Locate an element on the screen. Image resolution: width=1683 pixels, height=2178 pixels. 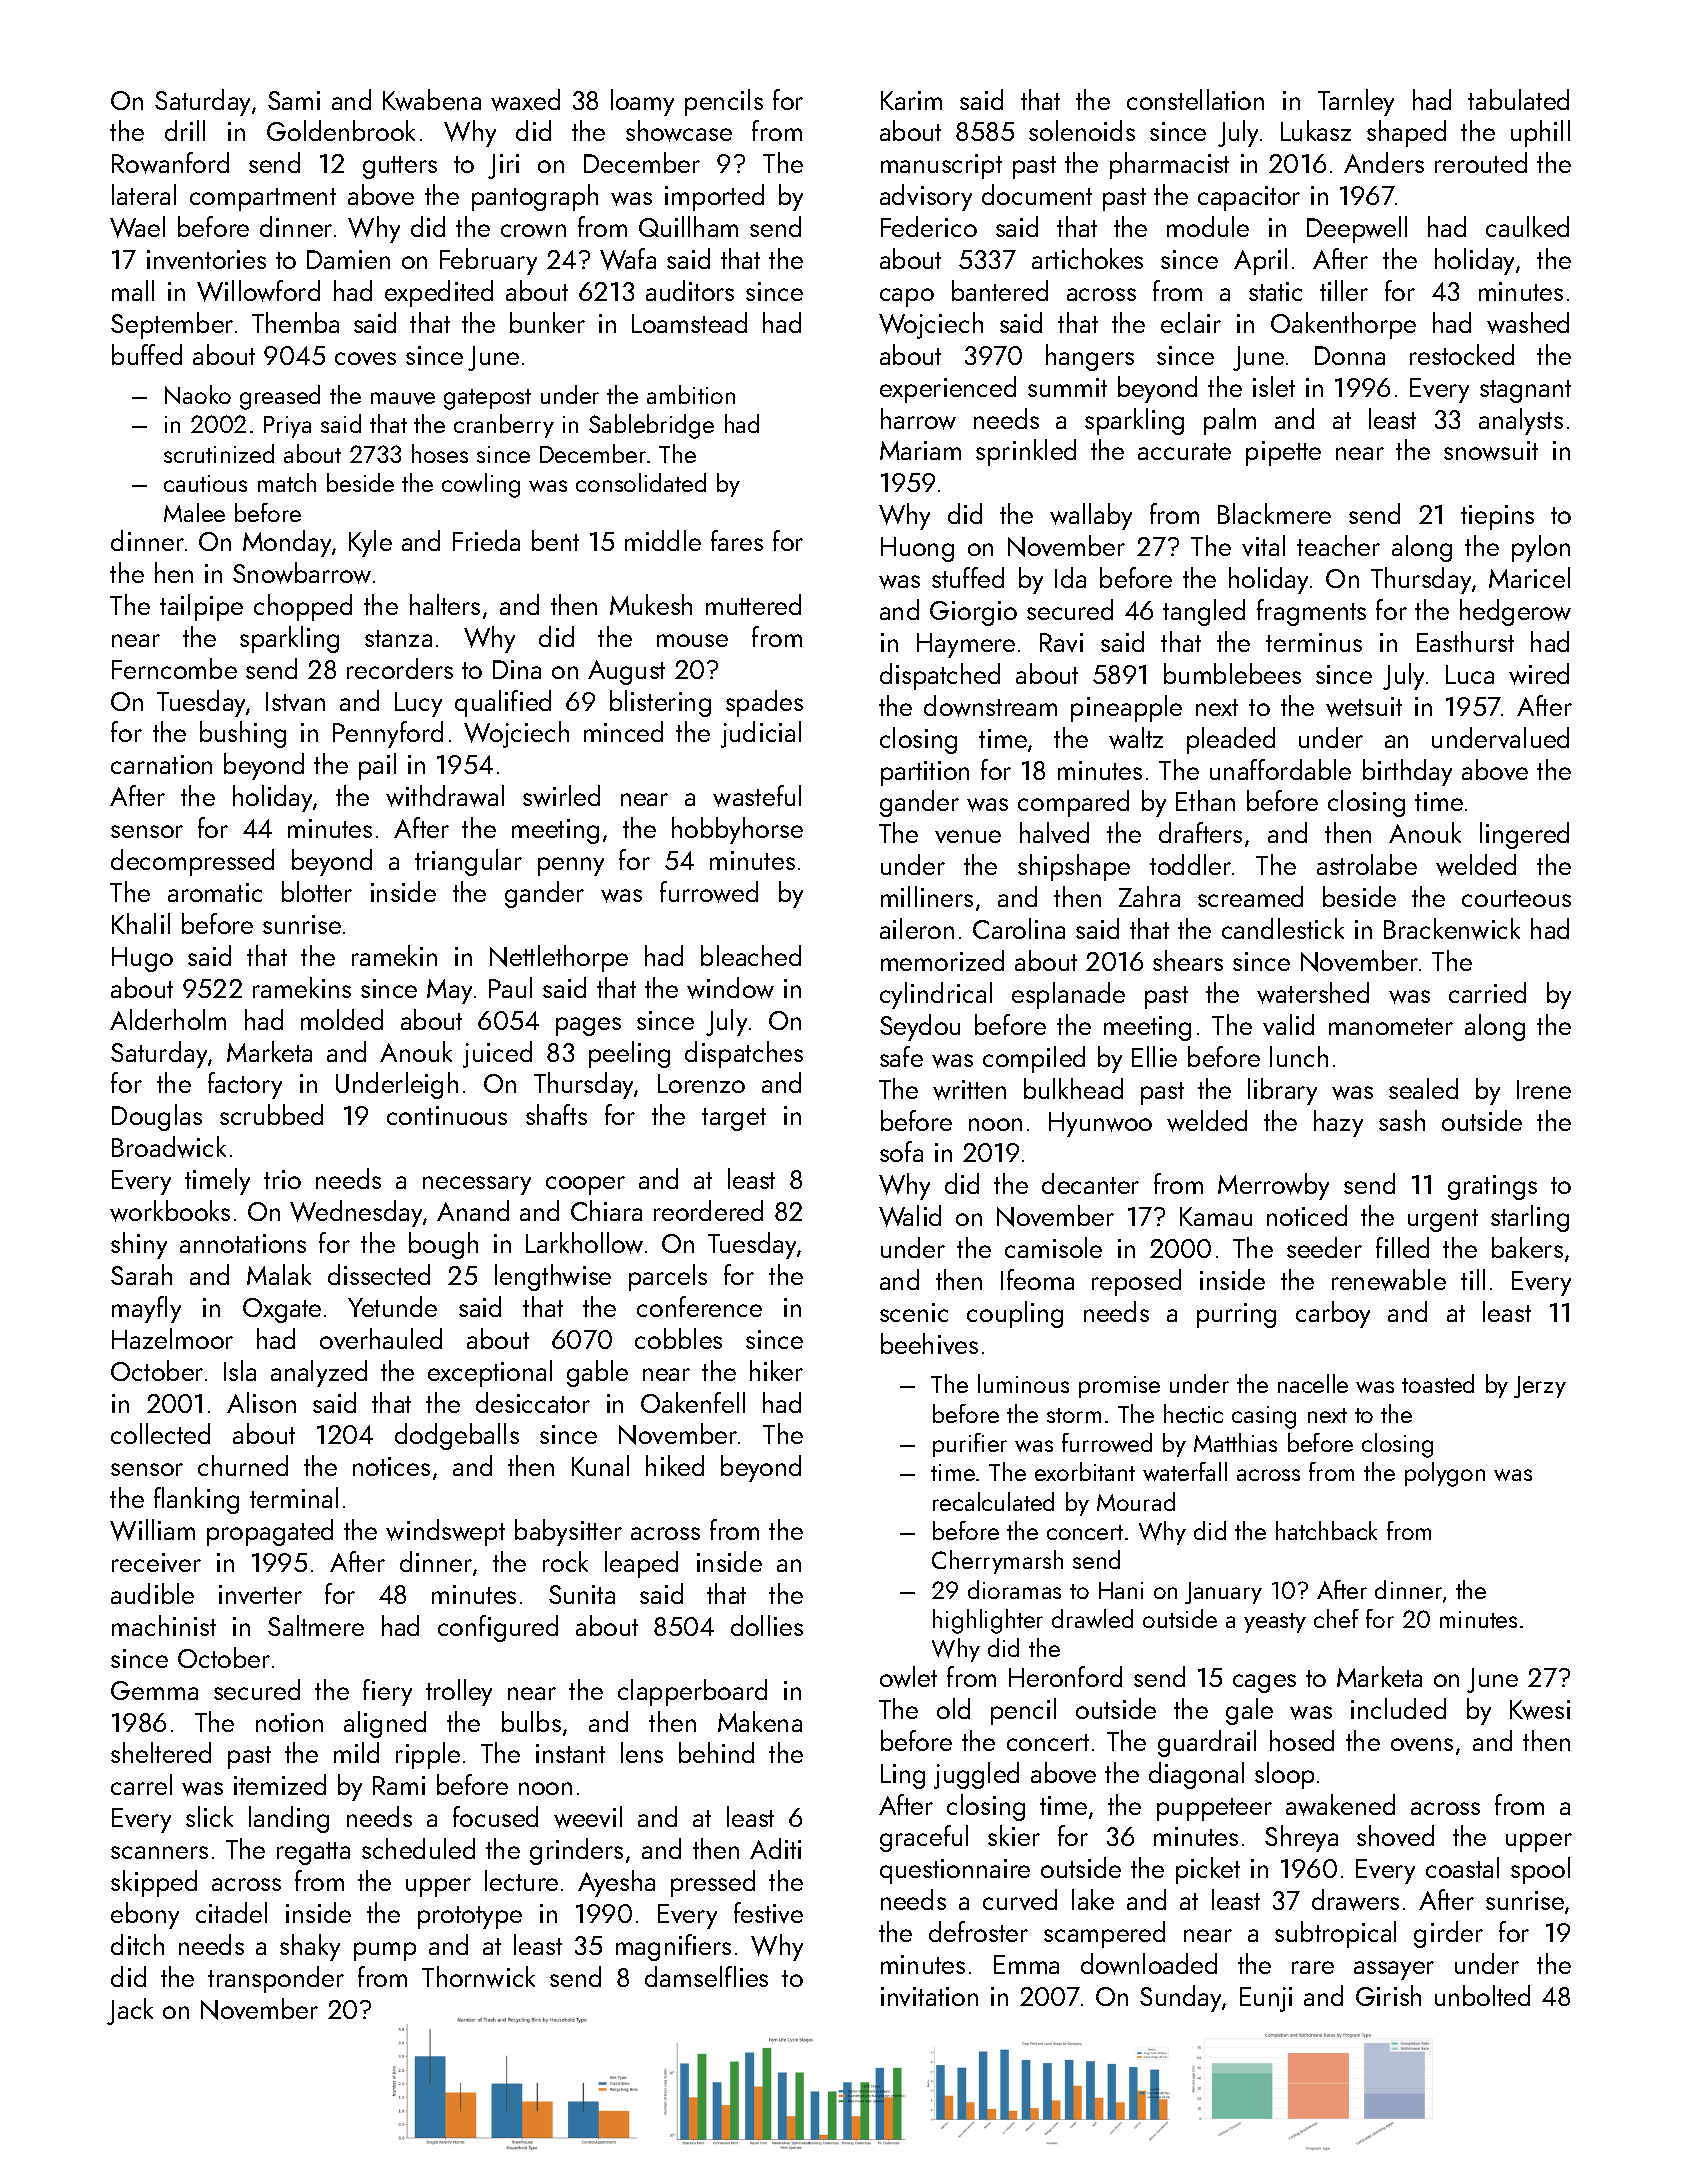
decanter is located at coordinates (1090, 1183).
